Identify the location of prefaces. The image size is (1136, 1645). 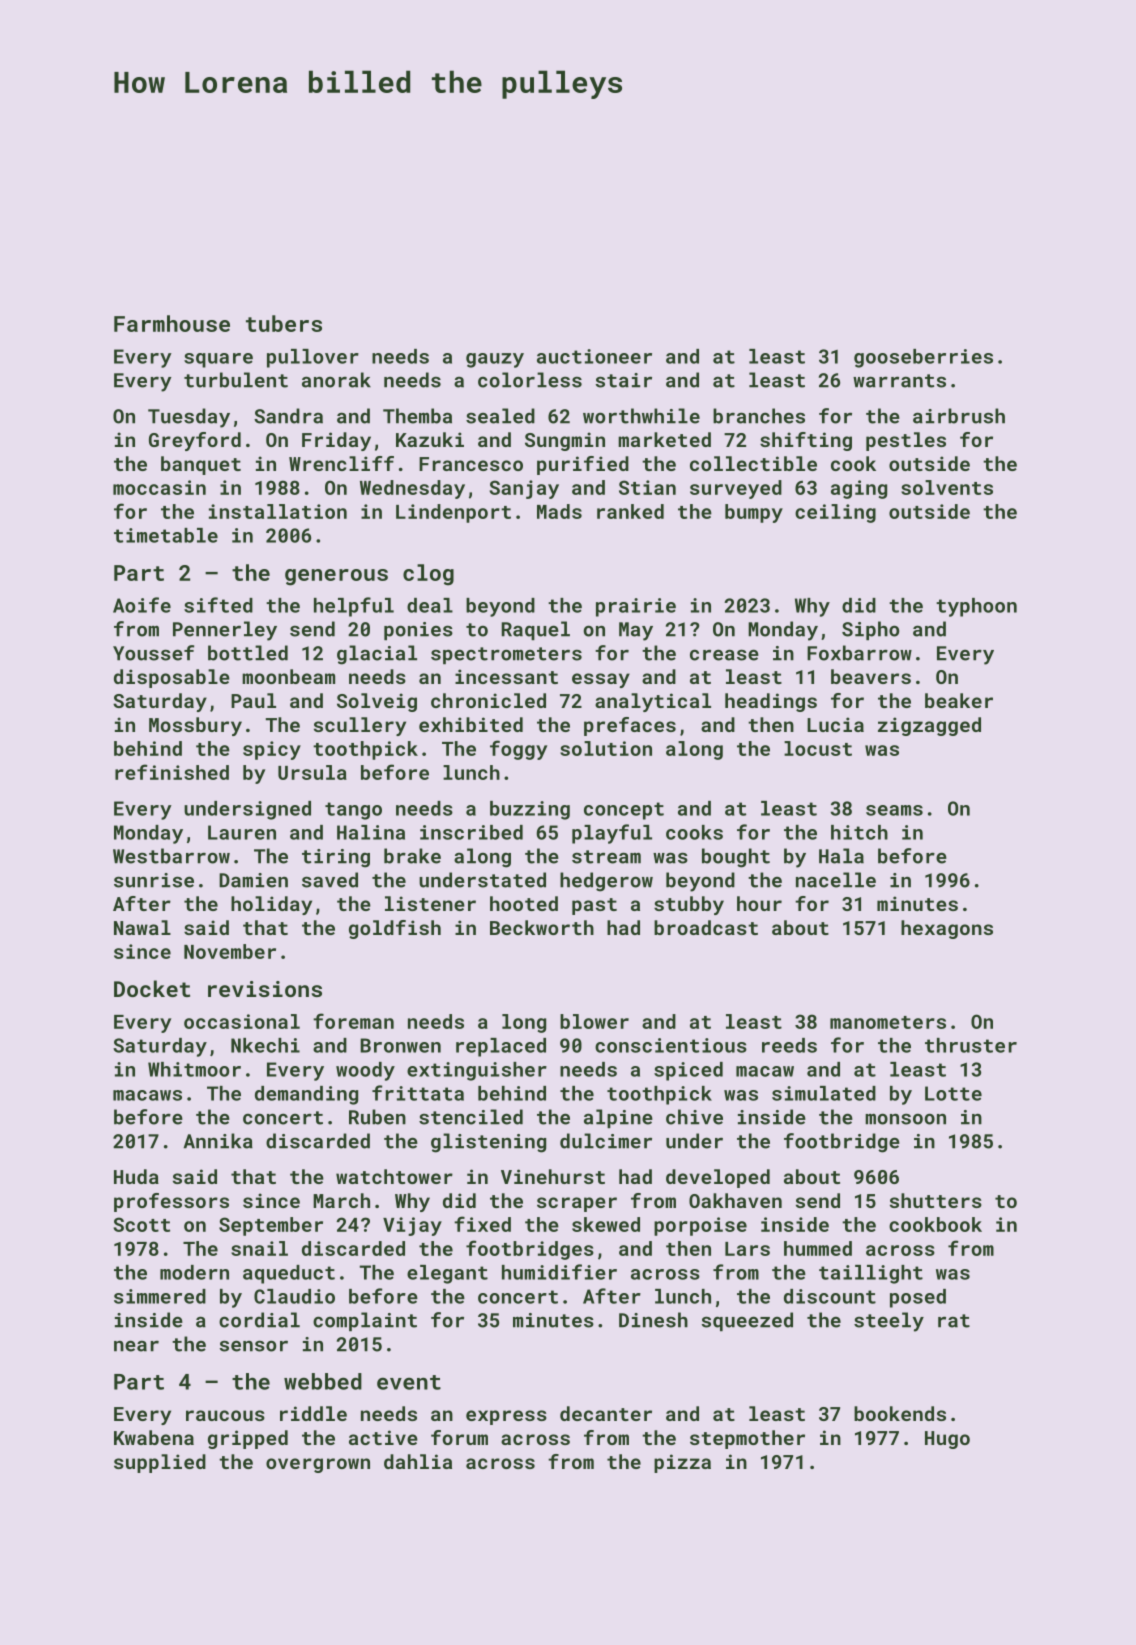
(630, 726).
